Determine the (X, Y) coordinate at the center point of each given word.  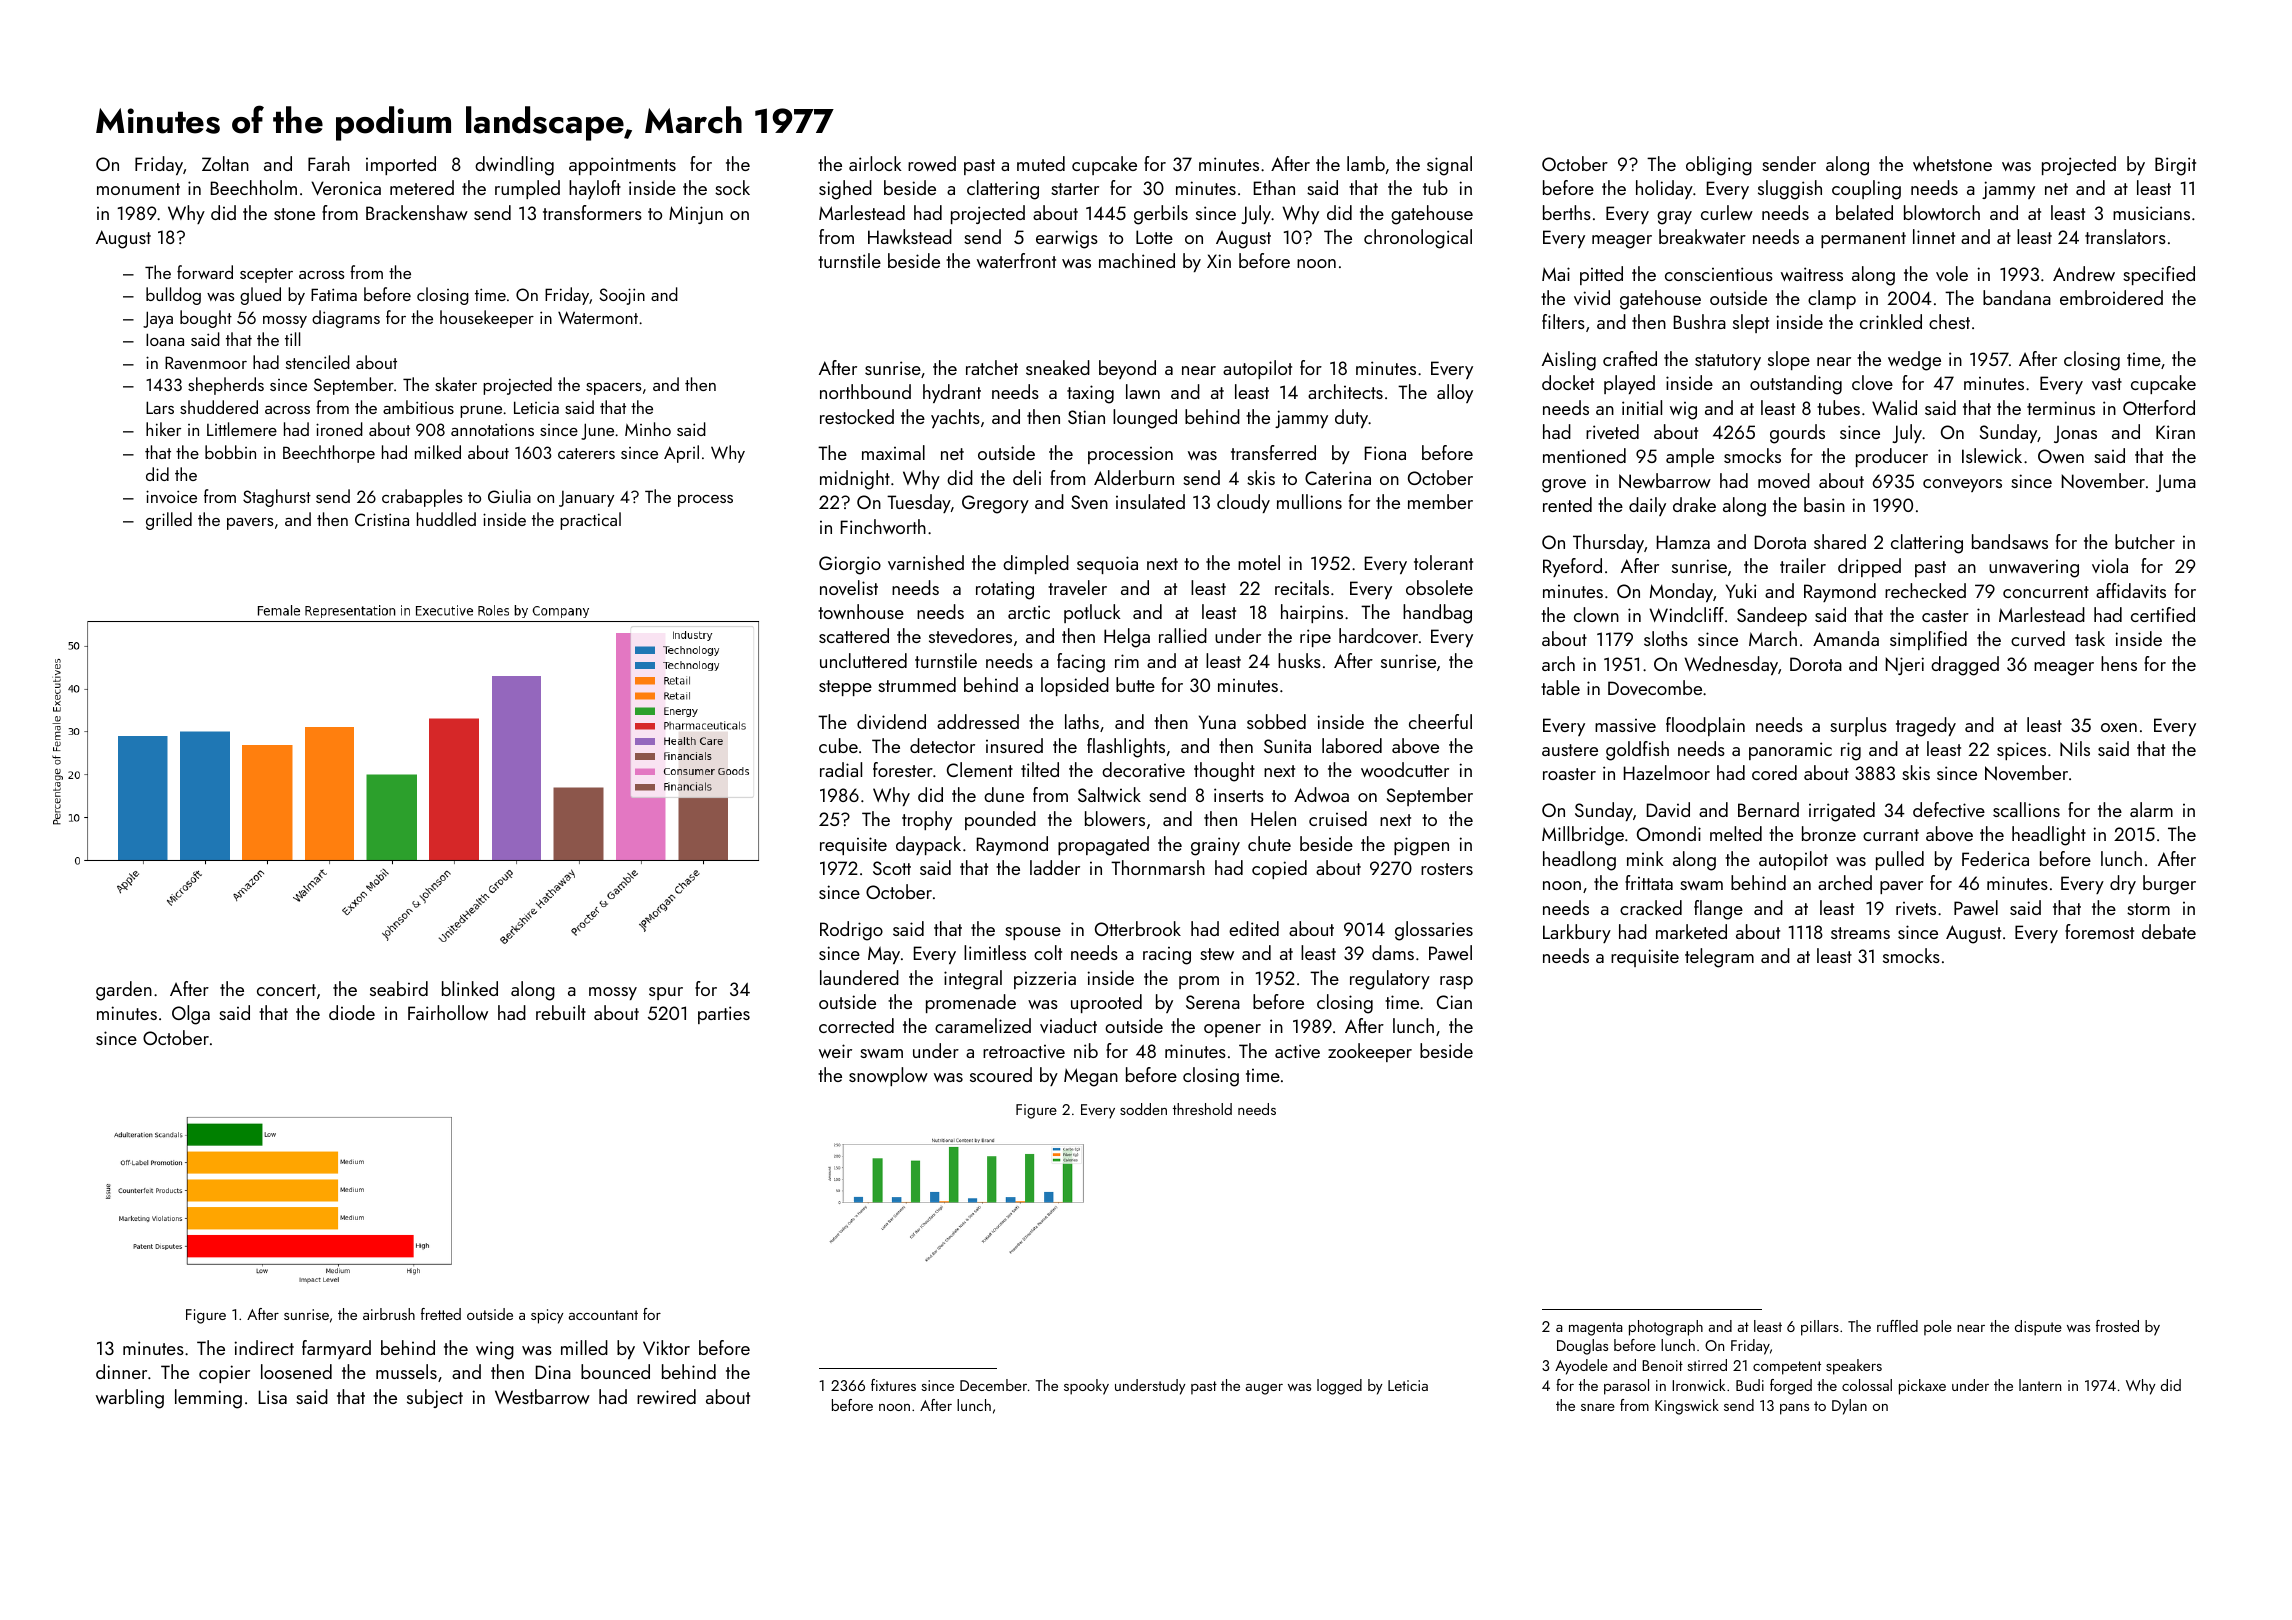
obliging (1719, 166)
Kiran (2175, 432)
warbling (130, 1399)
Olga (191, 1015)
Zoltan (225, 163)
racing (1167, 956)
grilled (169, 521)
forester (903, 769)
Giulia (509, 496)
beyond (1127, 369)
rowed (932, 163)
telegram (1719, 958)
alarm (2151, 809)
